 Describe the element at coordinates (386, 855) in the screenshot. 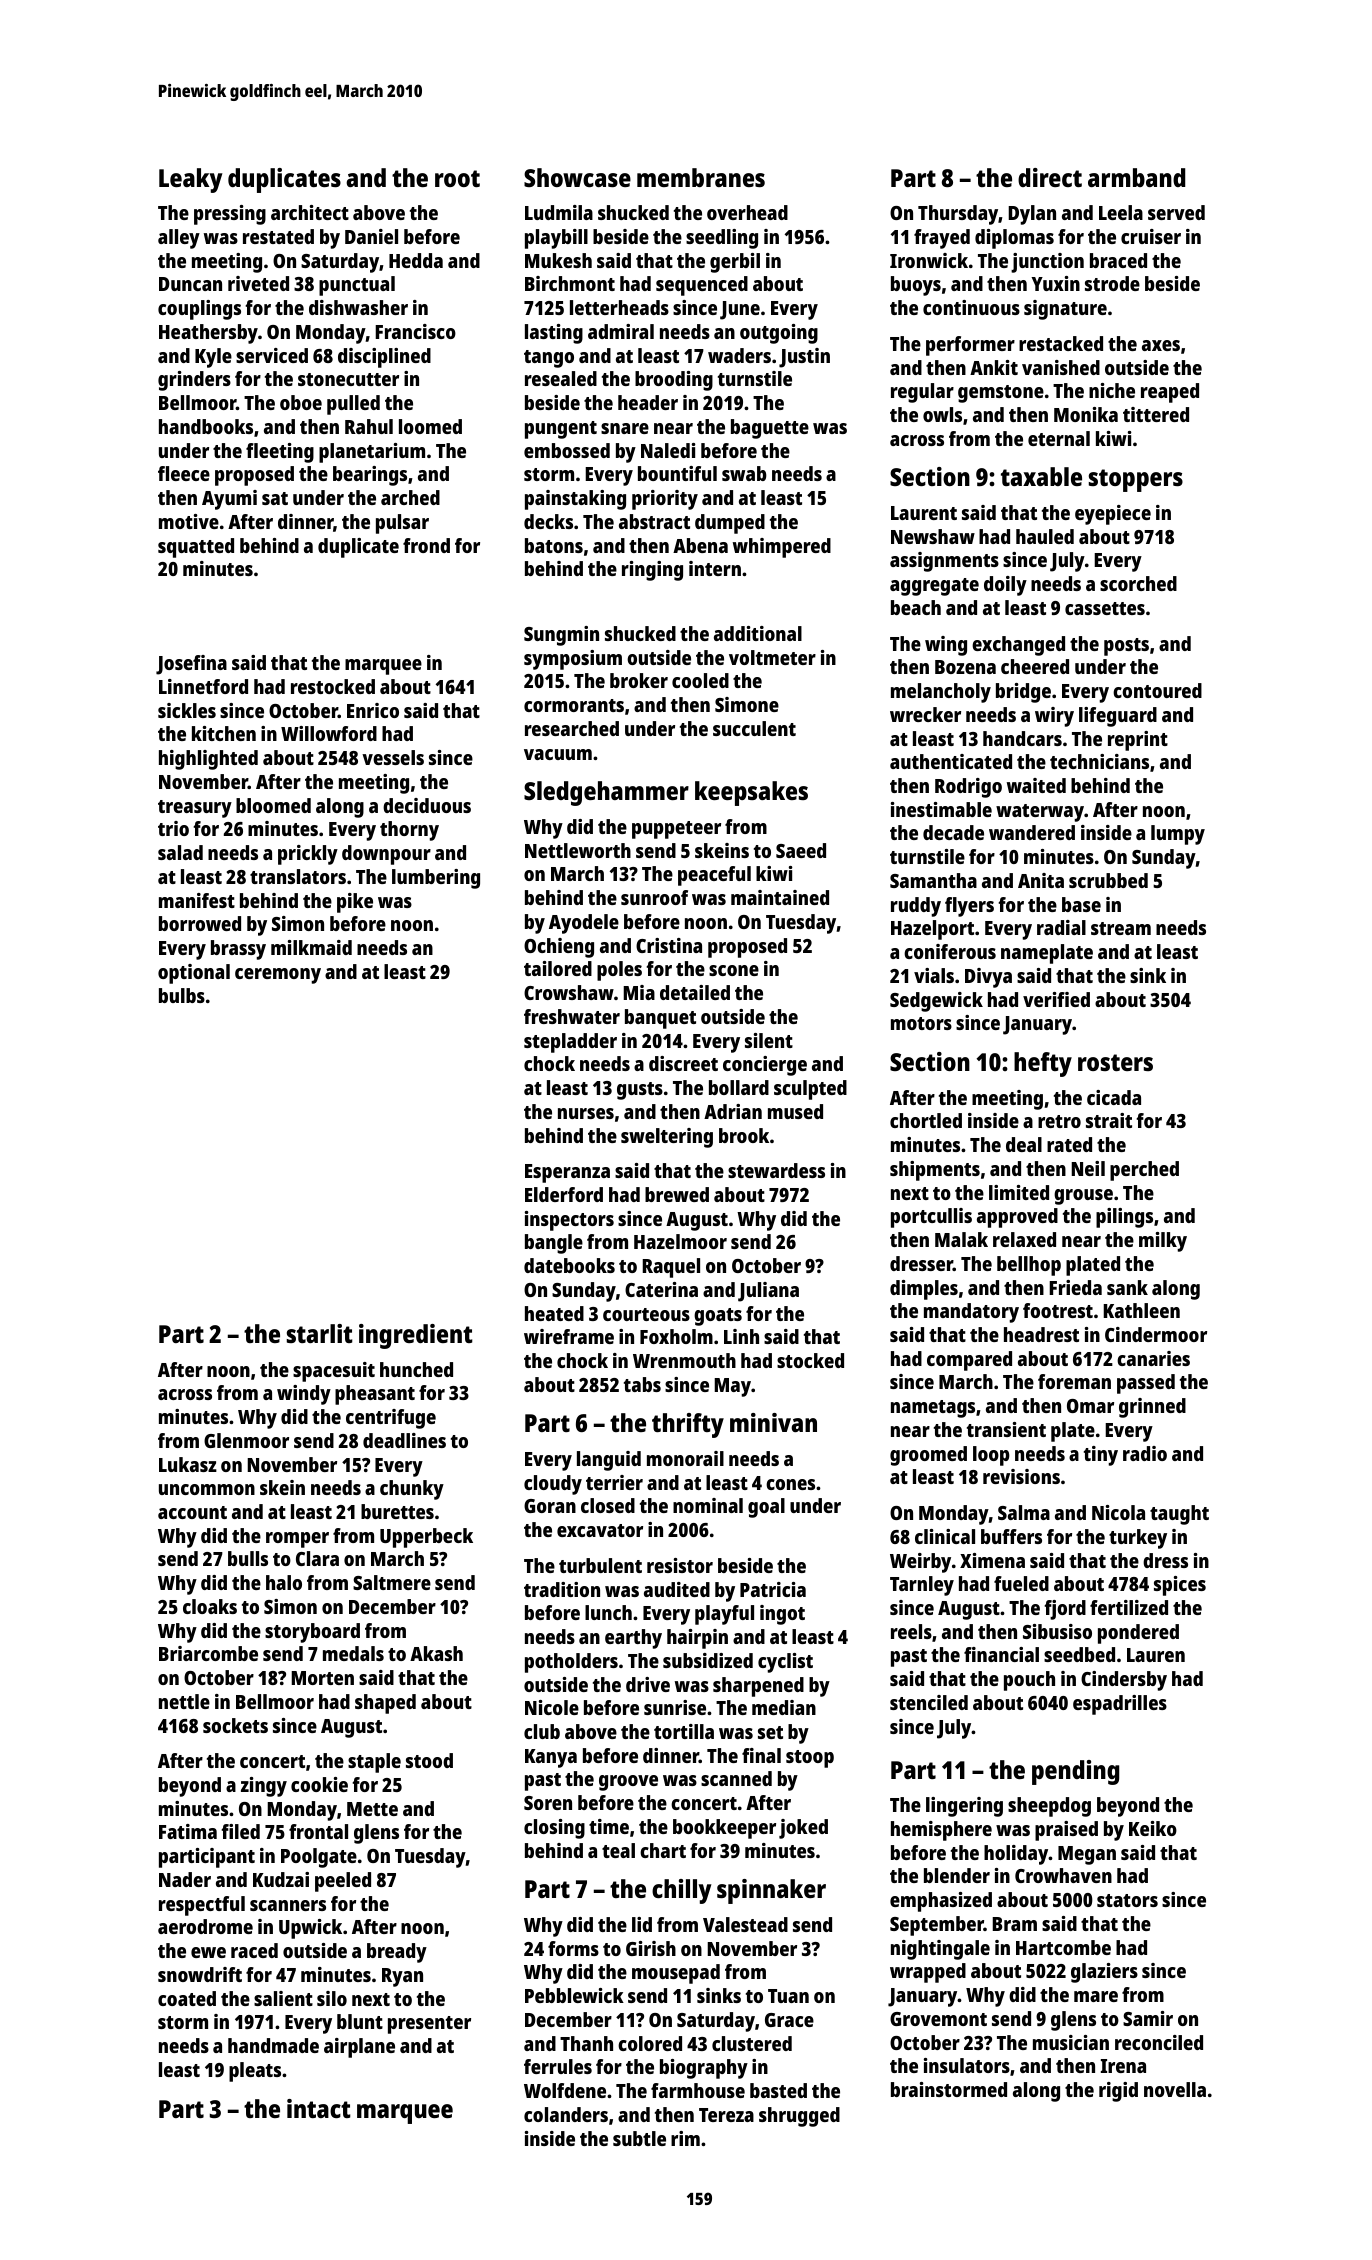

I see `downpour` at that location.
